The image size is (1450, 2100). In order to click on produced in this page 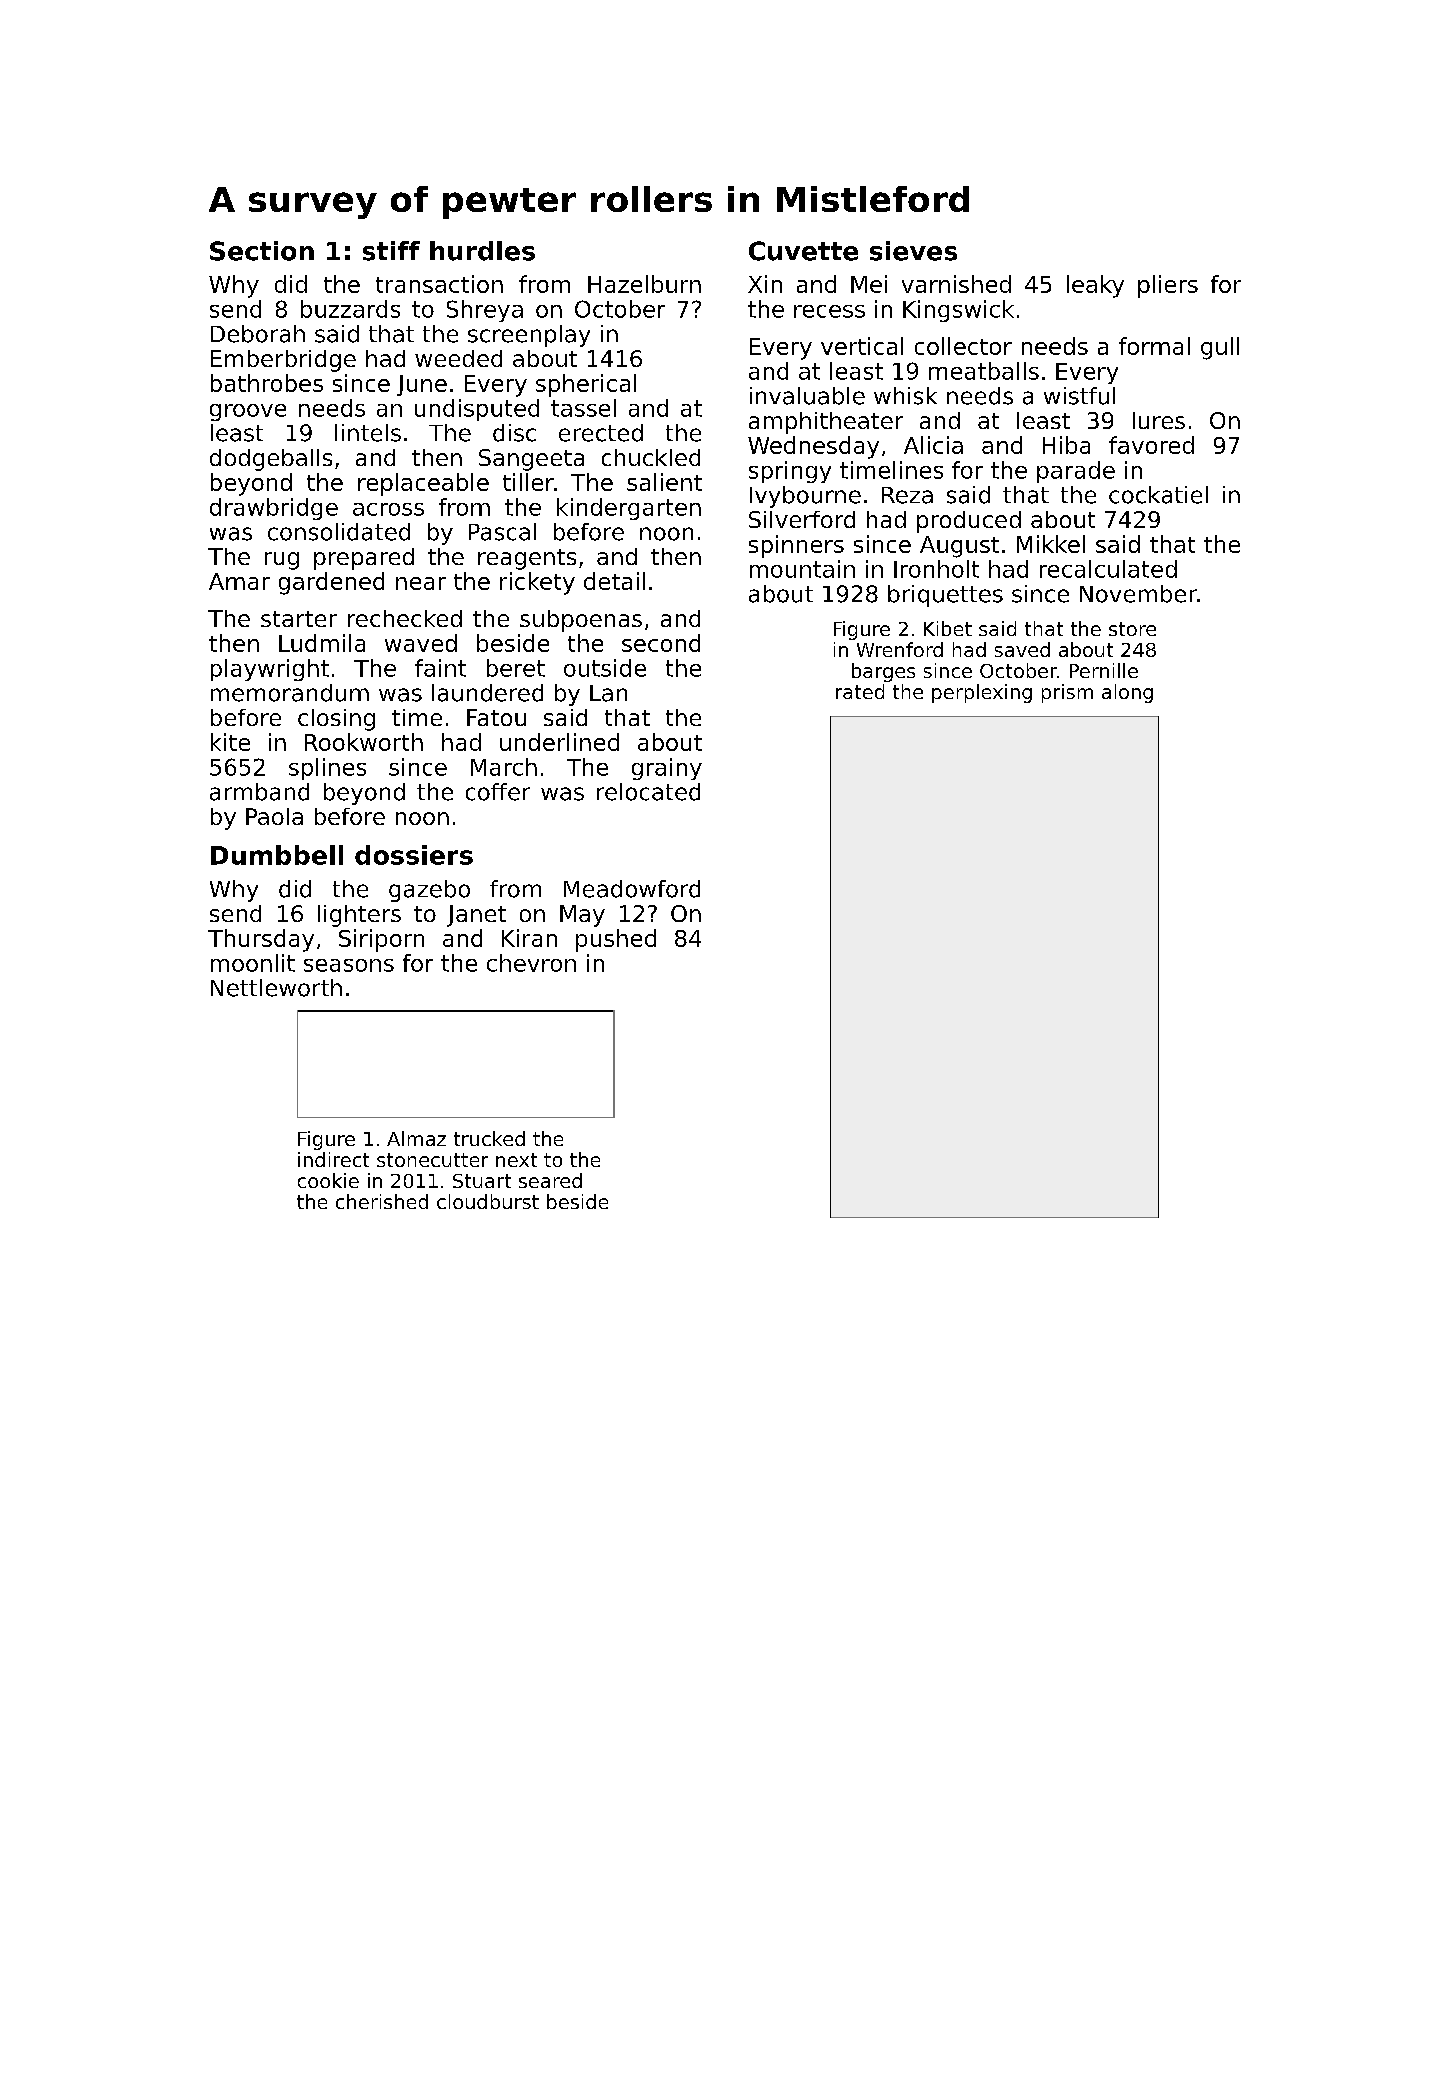, I will do `click(969, 522)`.
